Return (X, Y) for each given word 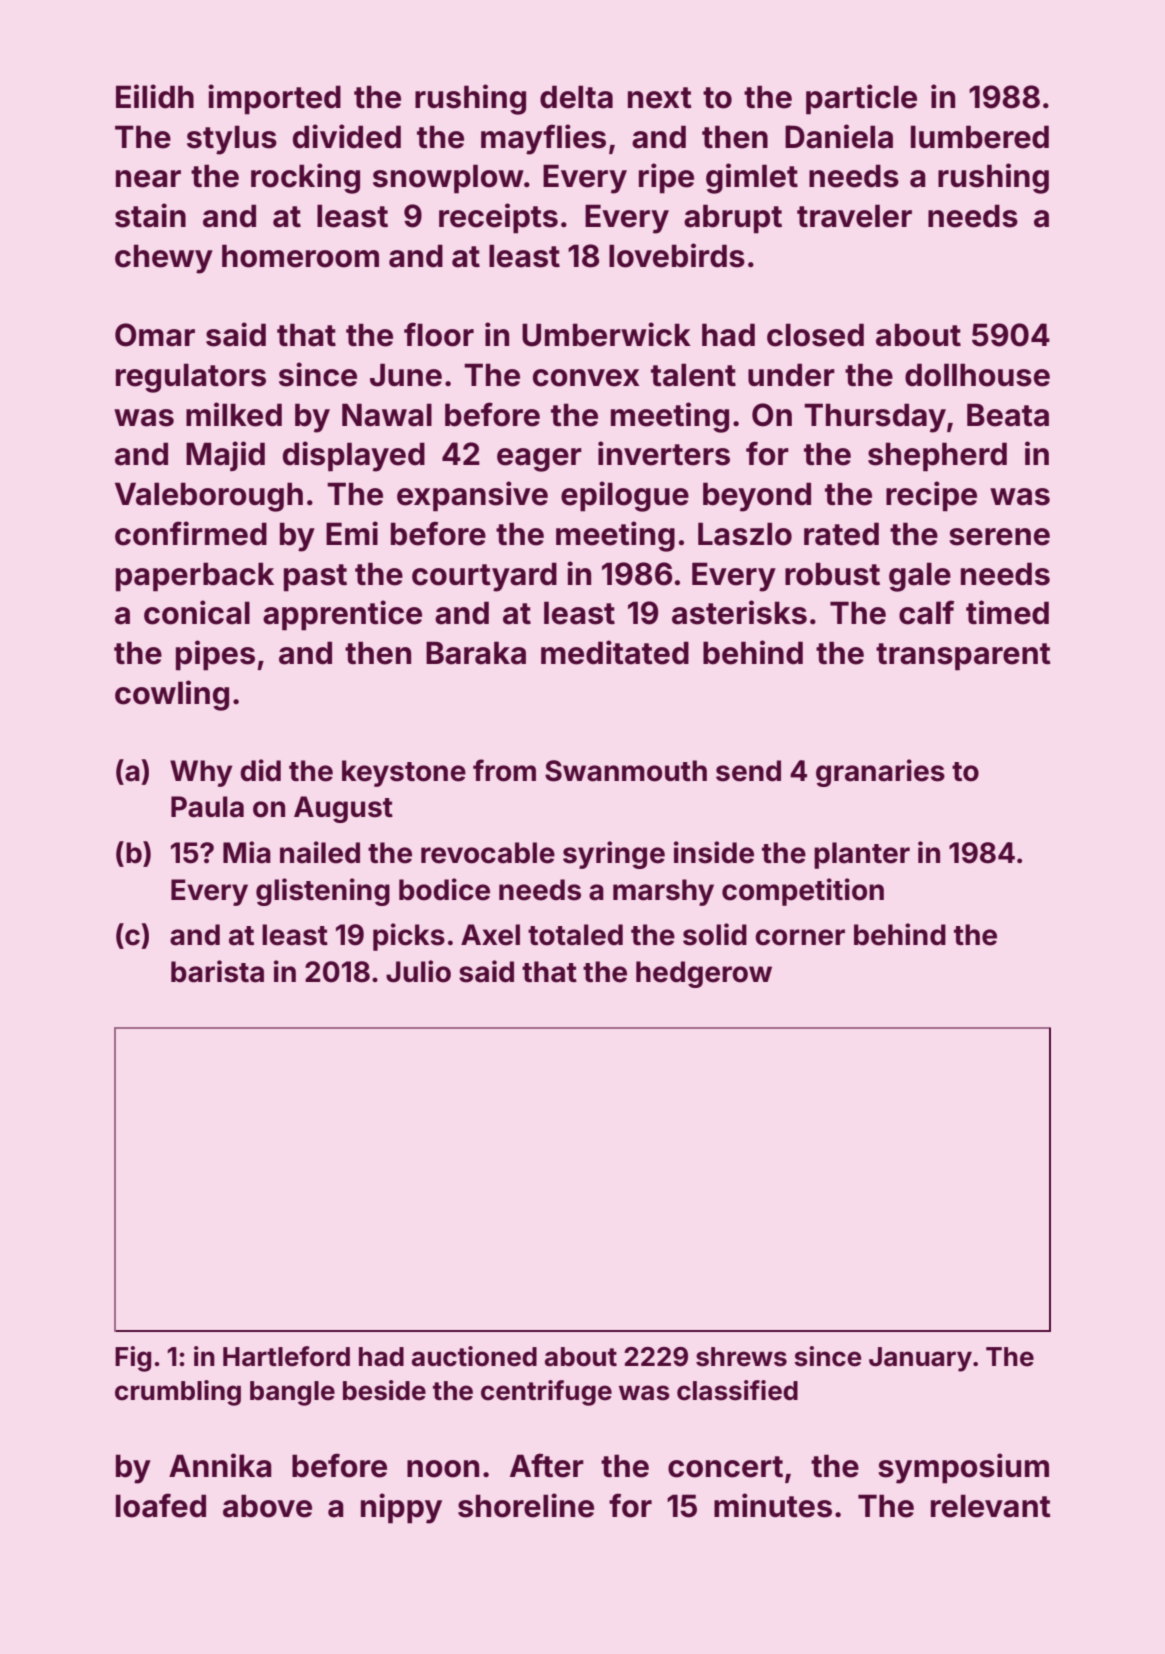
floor (439, 334)
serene (999, 537)
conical (197, 612)
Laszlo (745, 534)
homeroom (300, 256)
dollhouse (977, 375)
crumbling (178, 1393)
